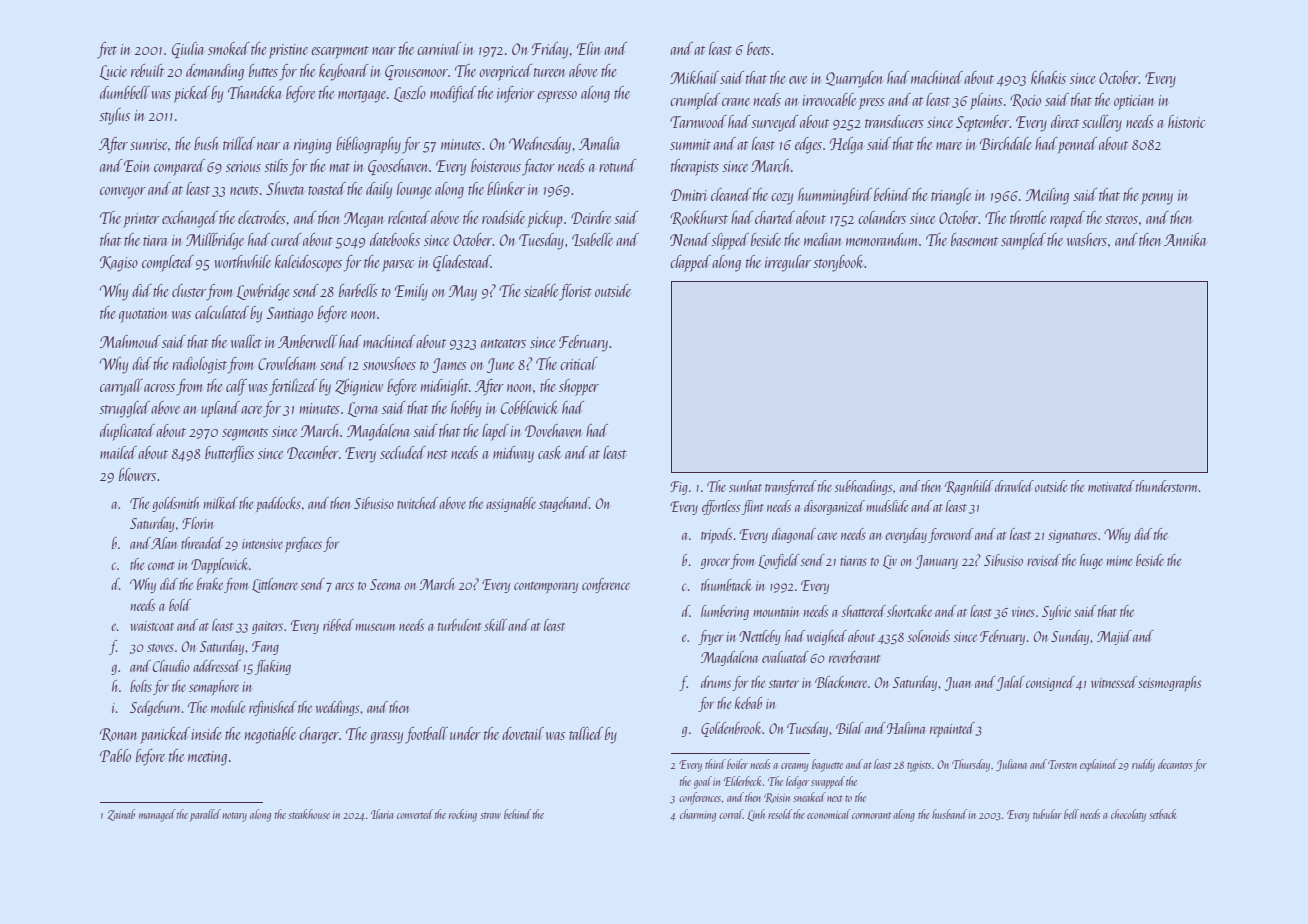 The height and width of the screenshot is (924, 1308). I want to click on managed, so click(157, 815).
